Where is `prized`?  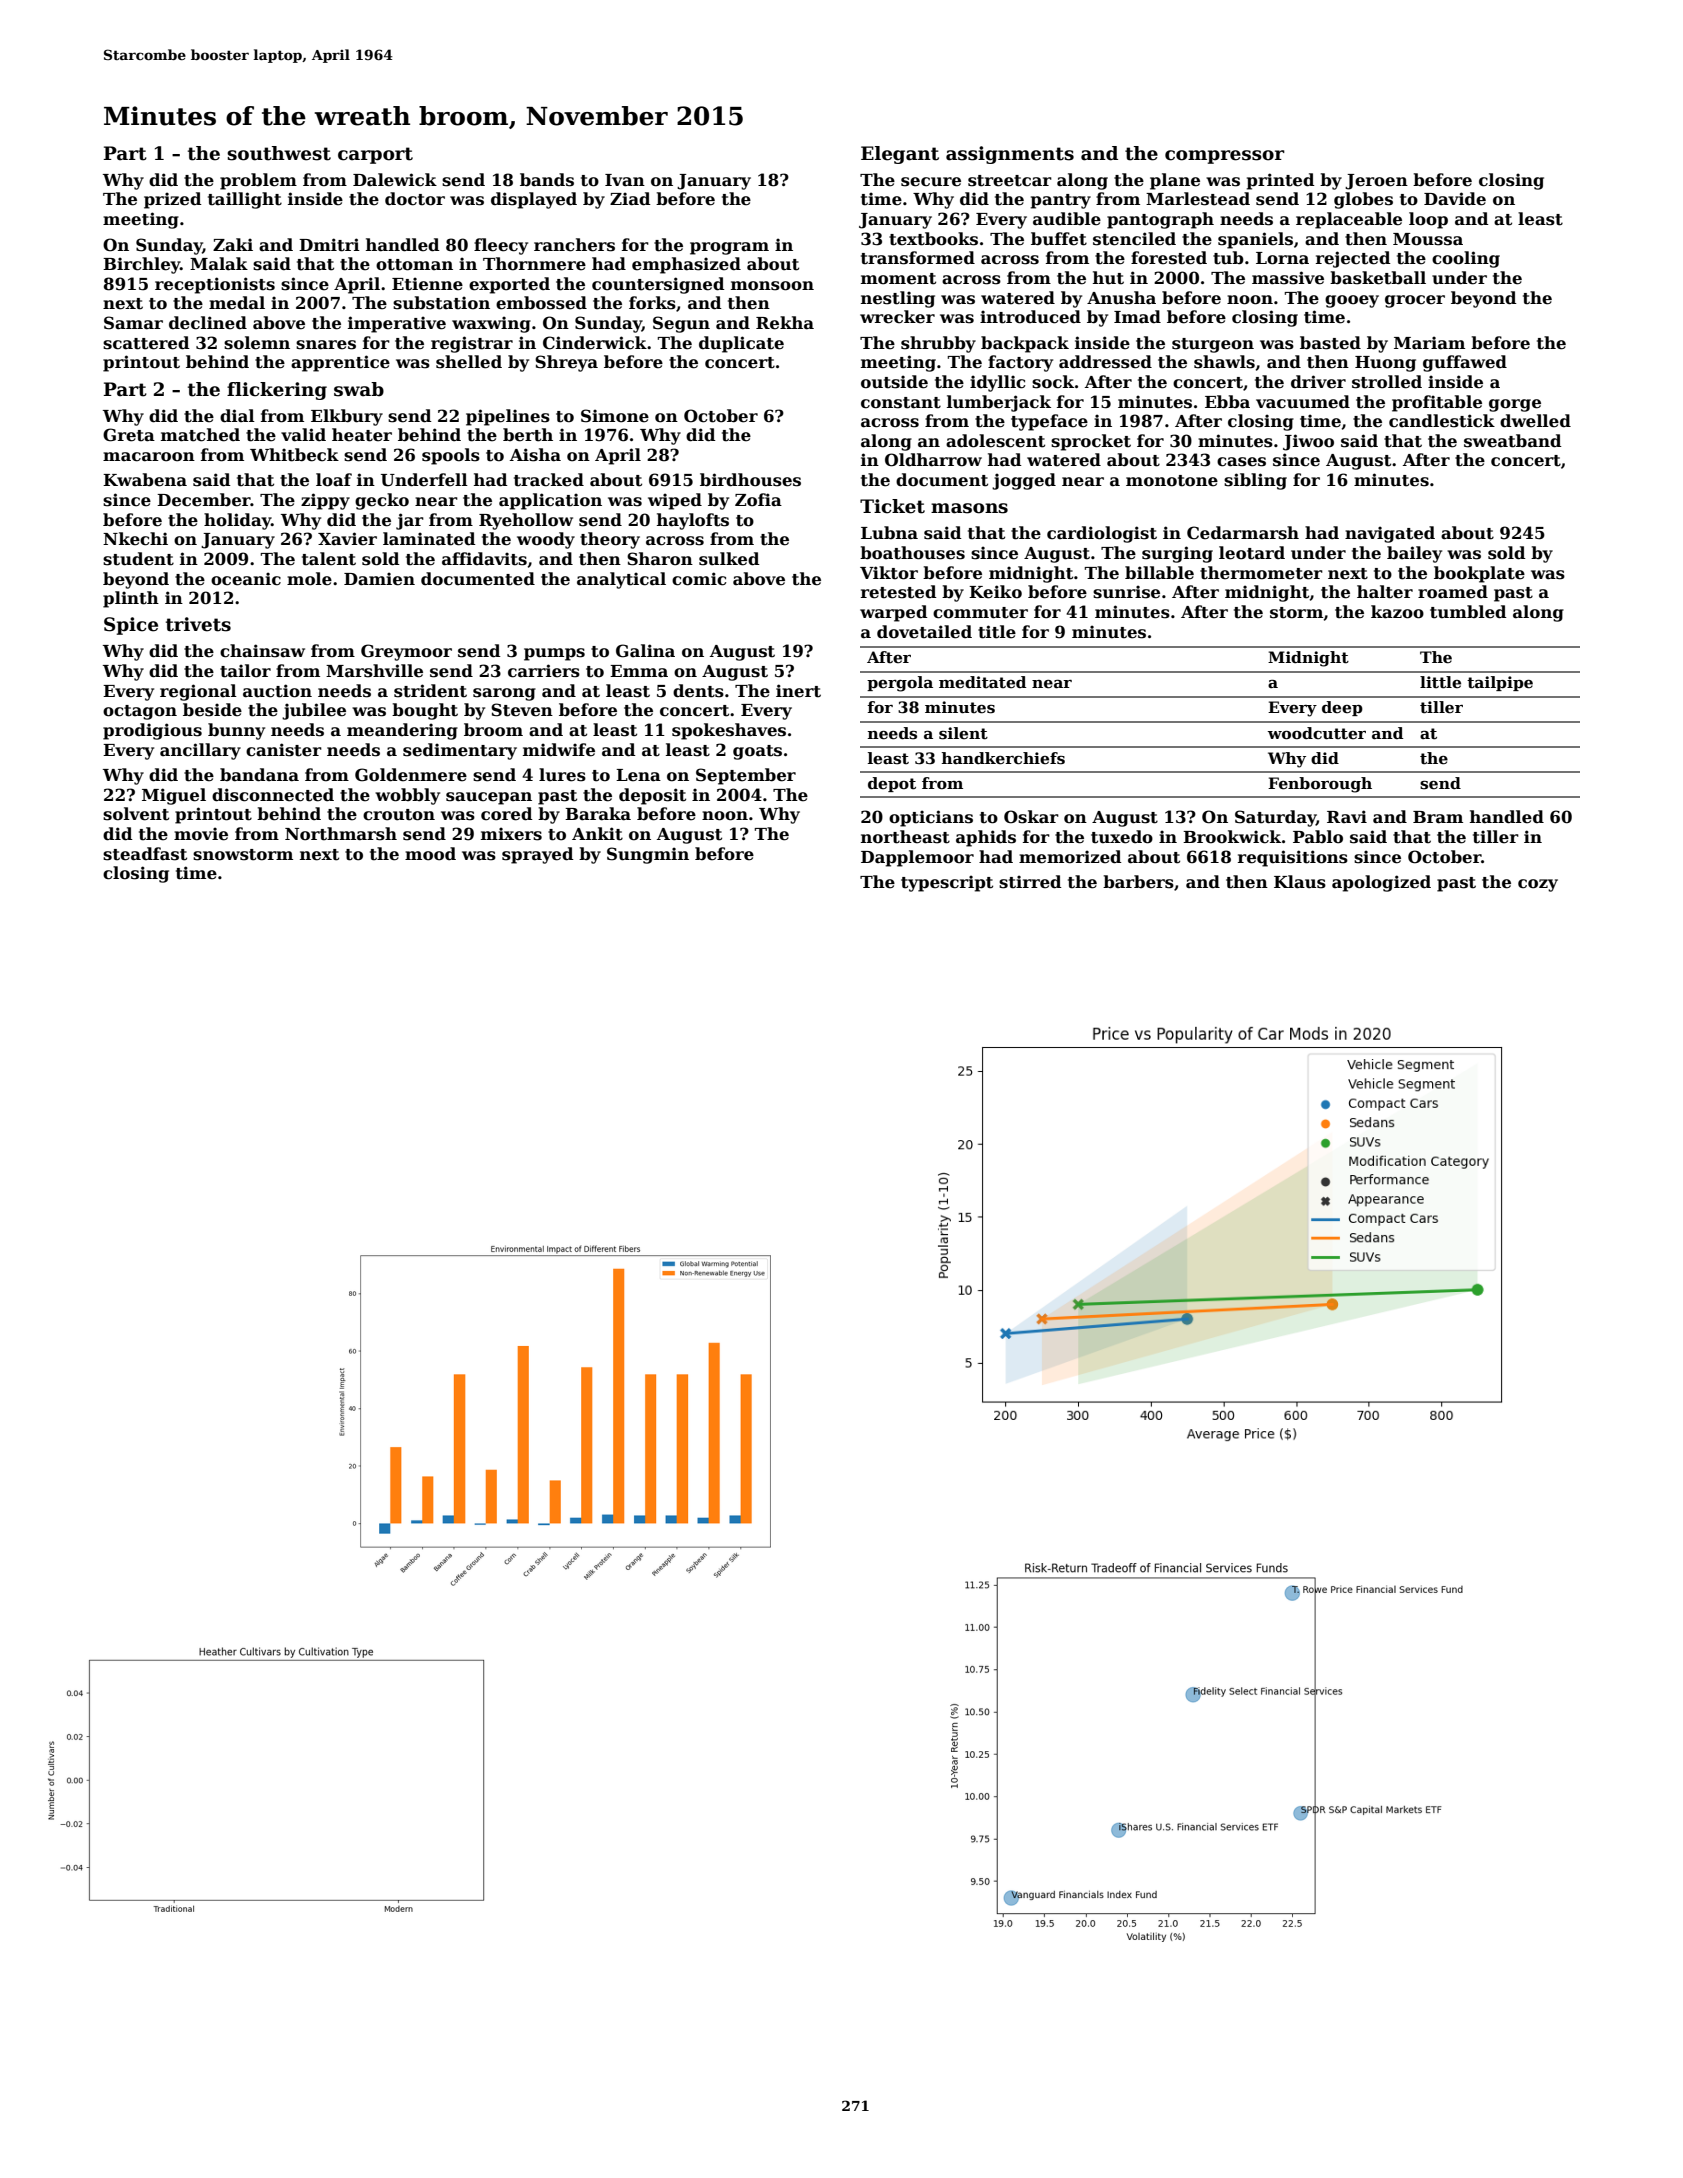
prized is located at coordinates (173, 200).
